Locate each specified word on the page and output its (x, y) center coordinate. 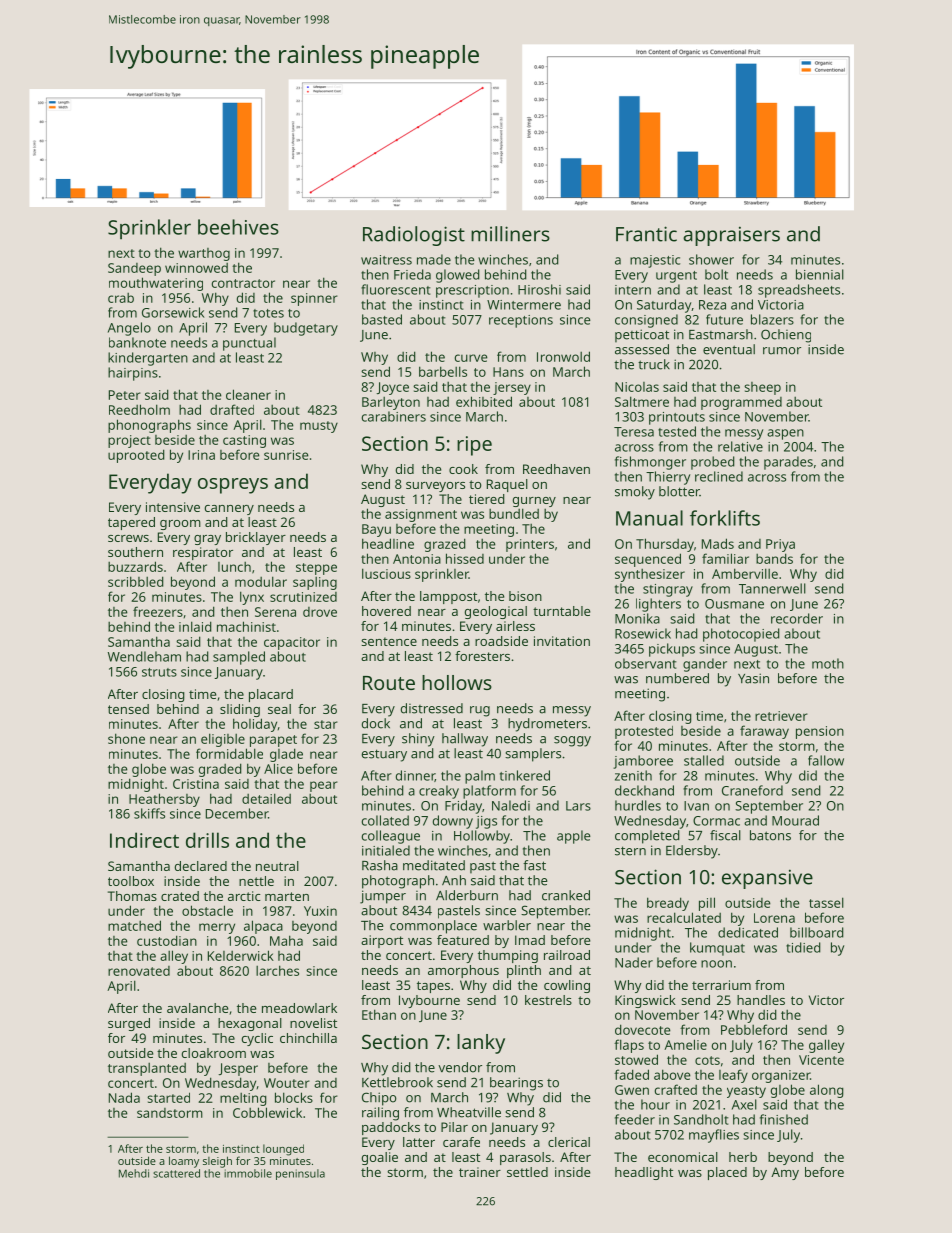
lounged (283, 1150)
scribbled (136, 581)
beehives (238, 227)
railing (380, 1114)
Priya (780, 545)
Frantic (646, 234)
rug (480, 711)
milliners (510, 234)
